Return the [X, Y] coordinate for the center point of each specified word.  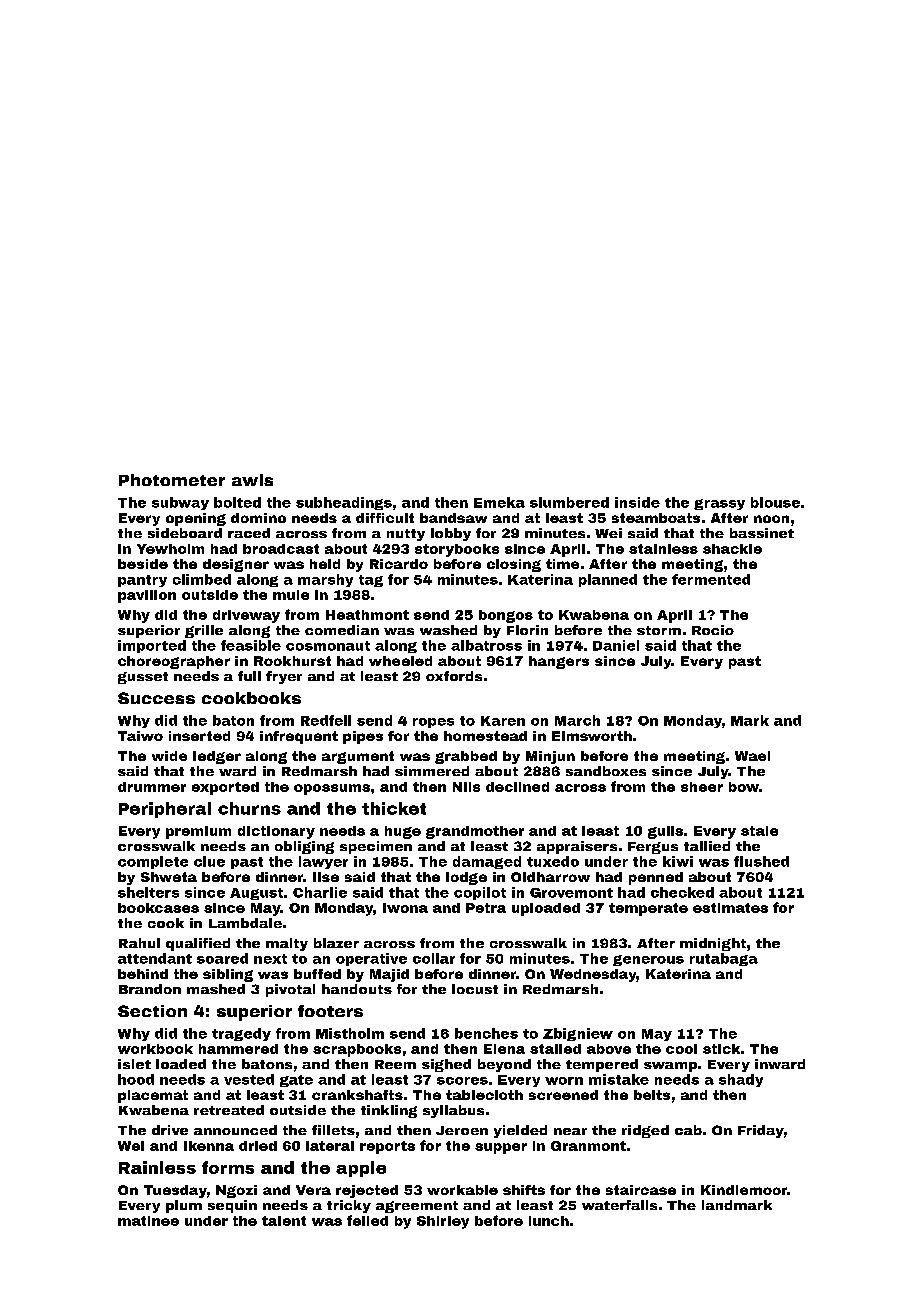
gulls [665, 832]
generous [648, 960]
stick [721, 1049]
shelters [148, 892]
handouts [357, 989]
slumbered [569, 502]
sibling [228, 975]
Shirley [443, 1222]
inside [637, 502]
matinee [148, 1221]
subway [180, 503]
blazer [336, 943]
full [249, 676]
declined [517, 787]
